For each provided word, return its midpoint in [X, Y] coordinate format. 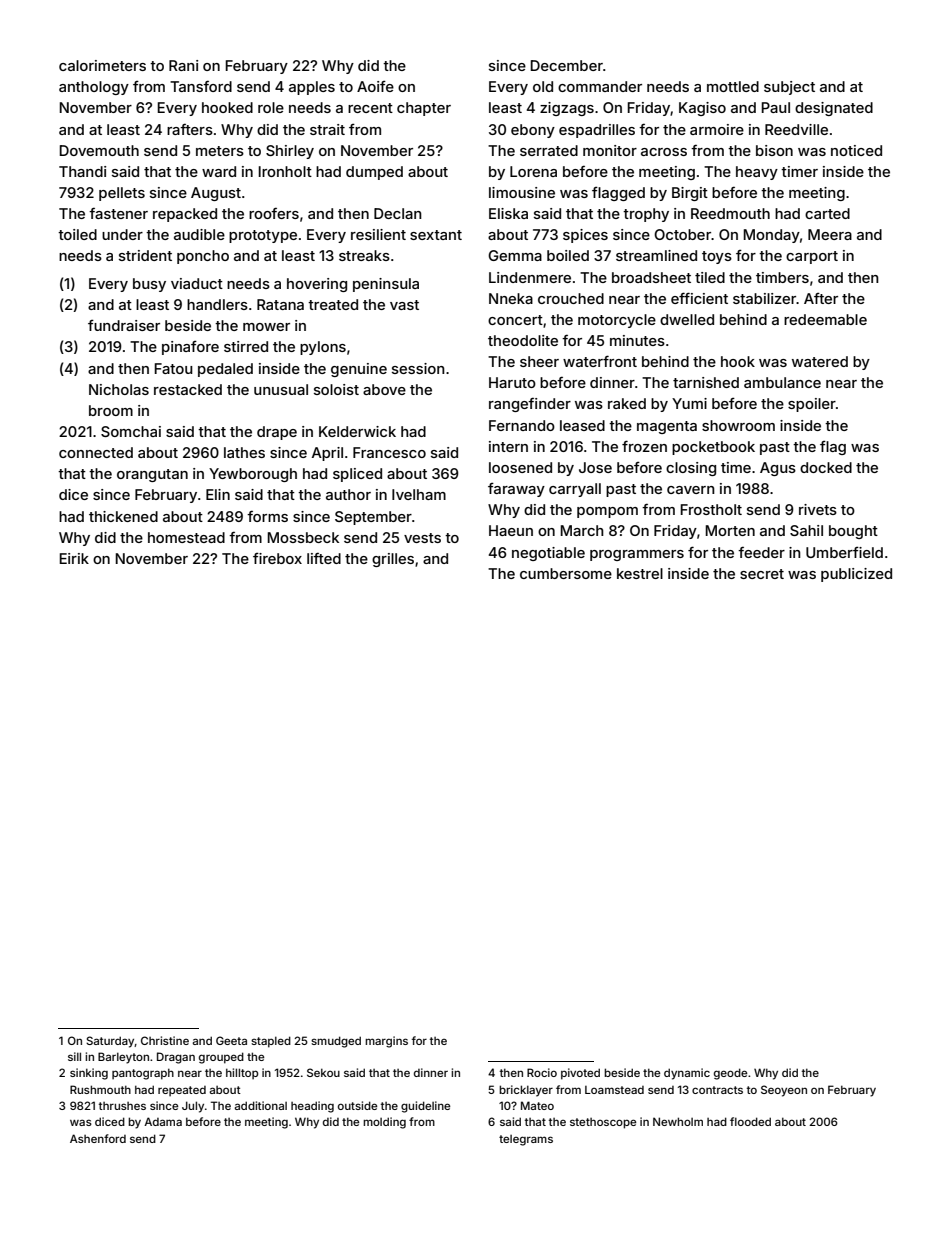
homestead [186, 537]
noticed [856, 150]
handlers [217, 304]
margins [386, 1042]
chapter [424, 109]
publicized [856, 575]
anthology [94, 88]
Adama [163, 1121]
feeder [761, 552]
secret [762, 574]
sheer [539, 361]
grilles [393, 560]
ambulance [782, 382]
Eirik [74, 558]
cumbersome [566, 573]
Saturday [110, 1042]
